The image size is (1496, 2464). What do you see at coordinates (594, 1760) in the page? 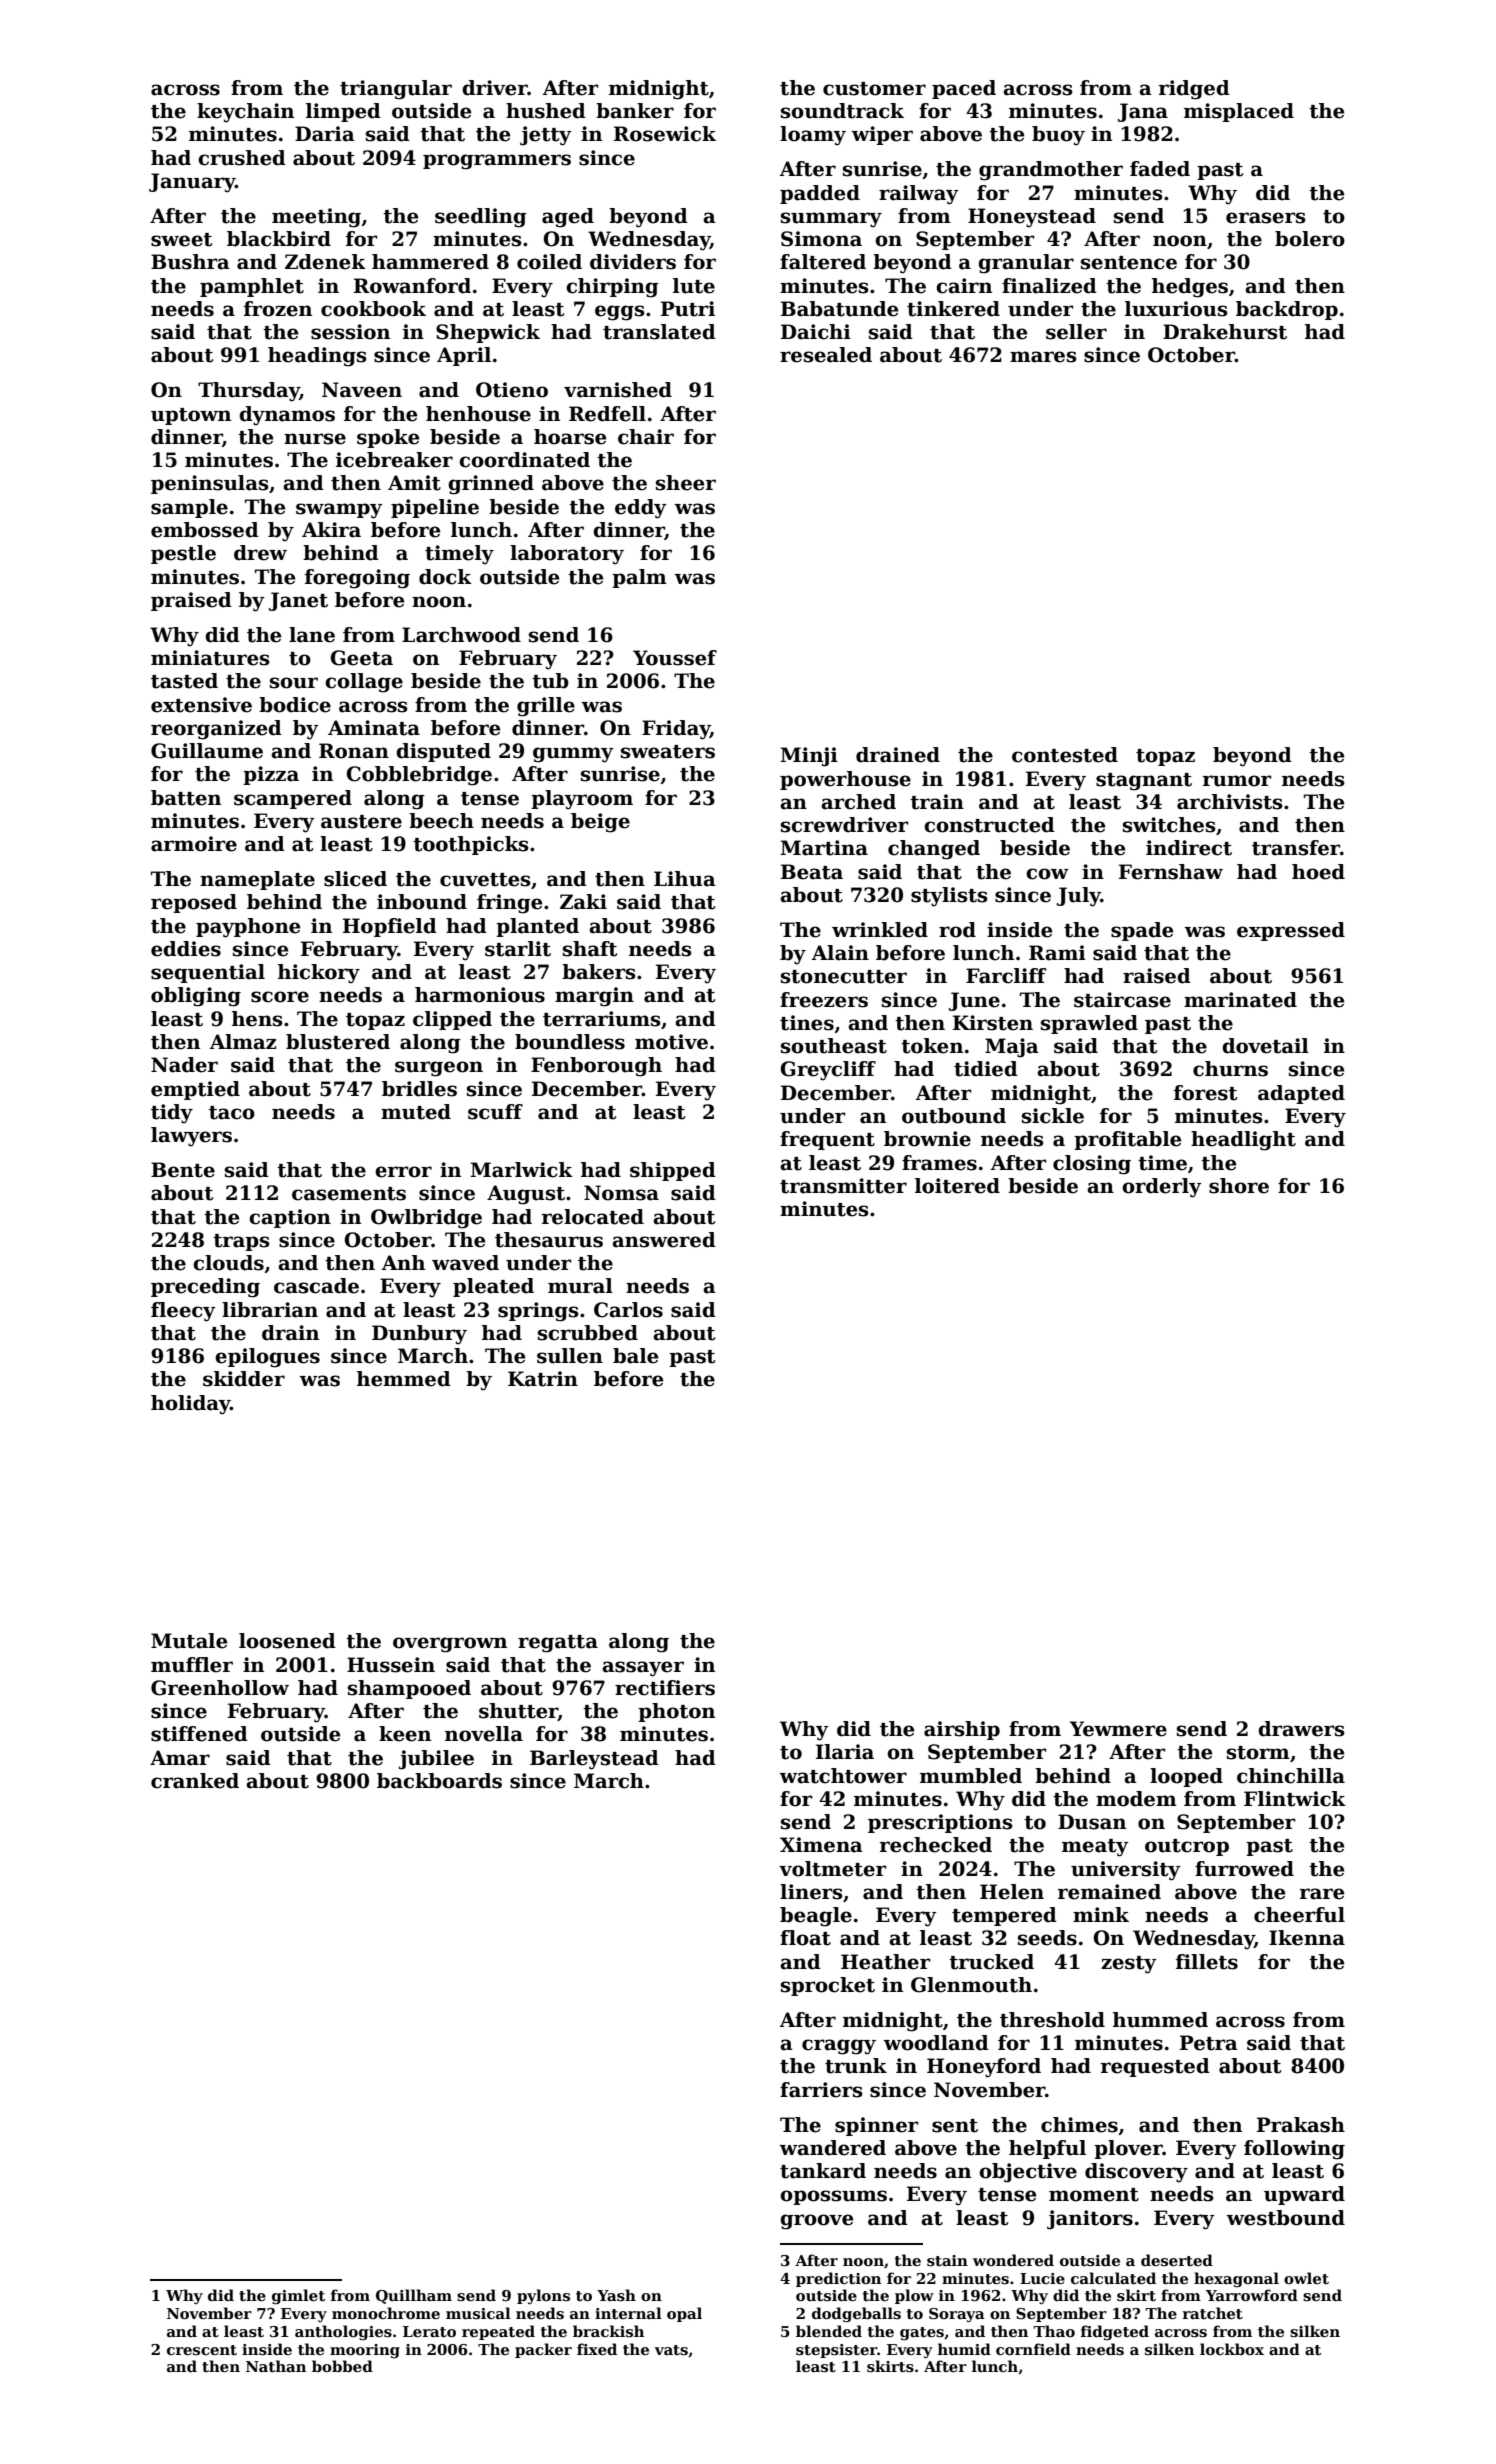
I see `Barleystead` at bounding box center [594, 1760].
